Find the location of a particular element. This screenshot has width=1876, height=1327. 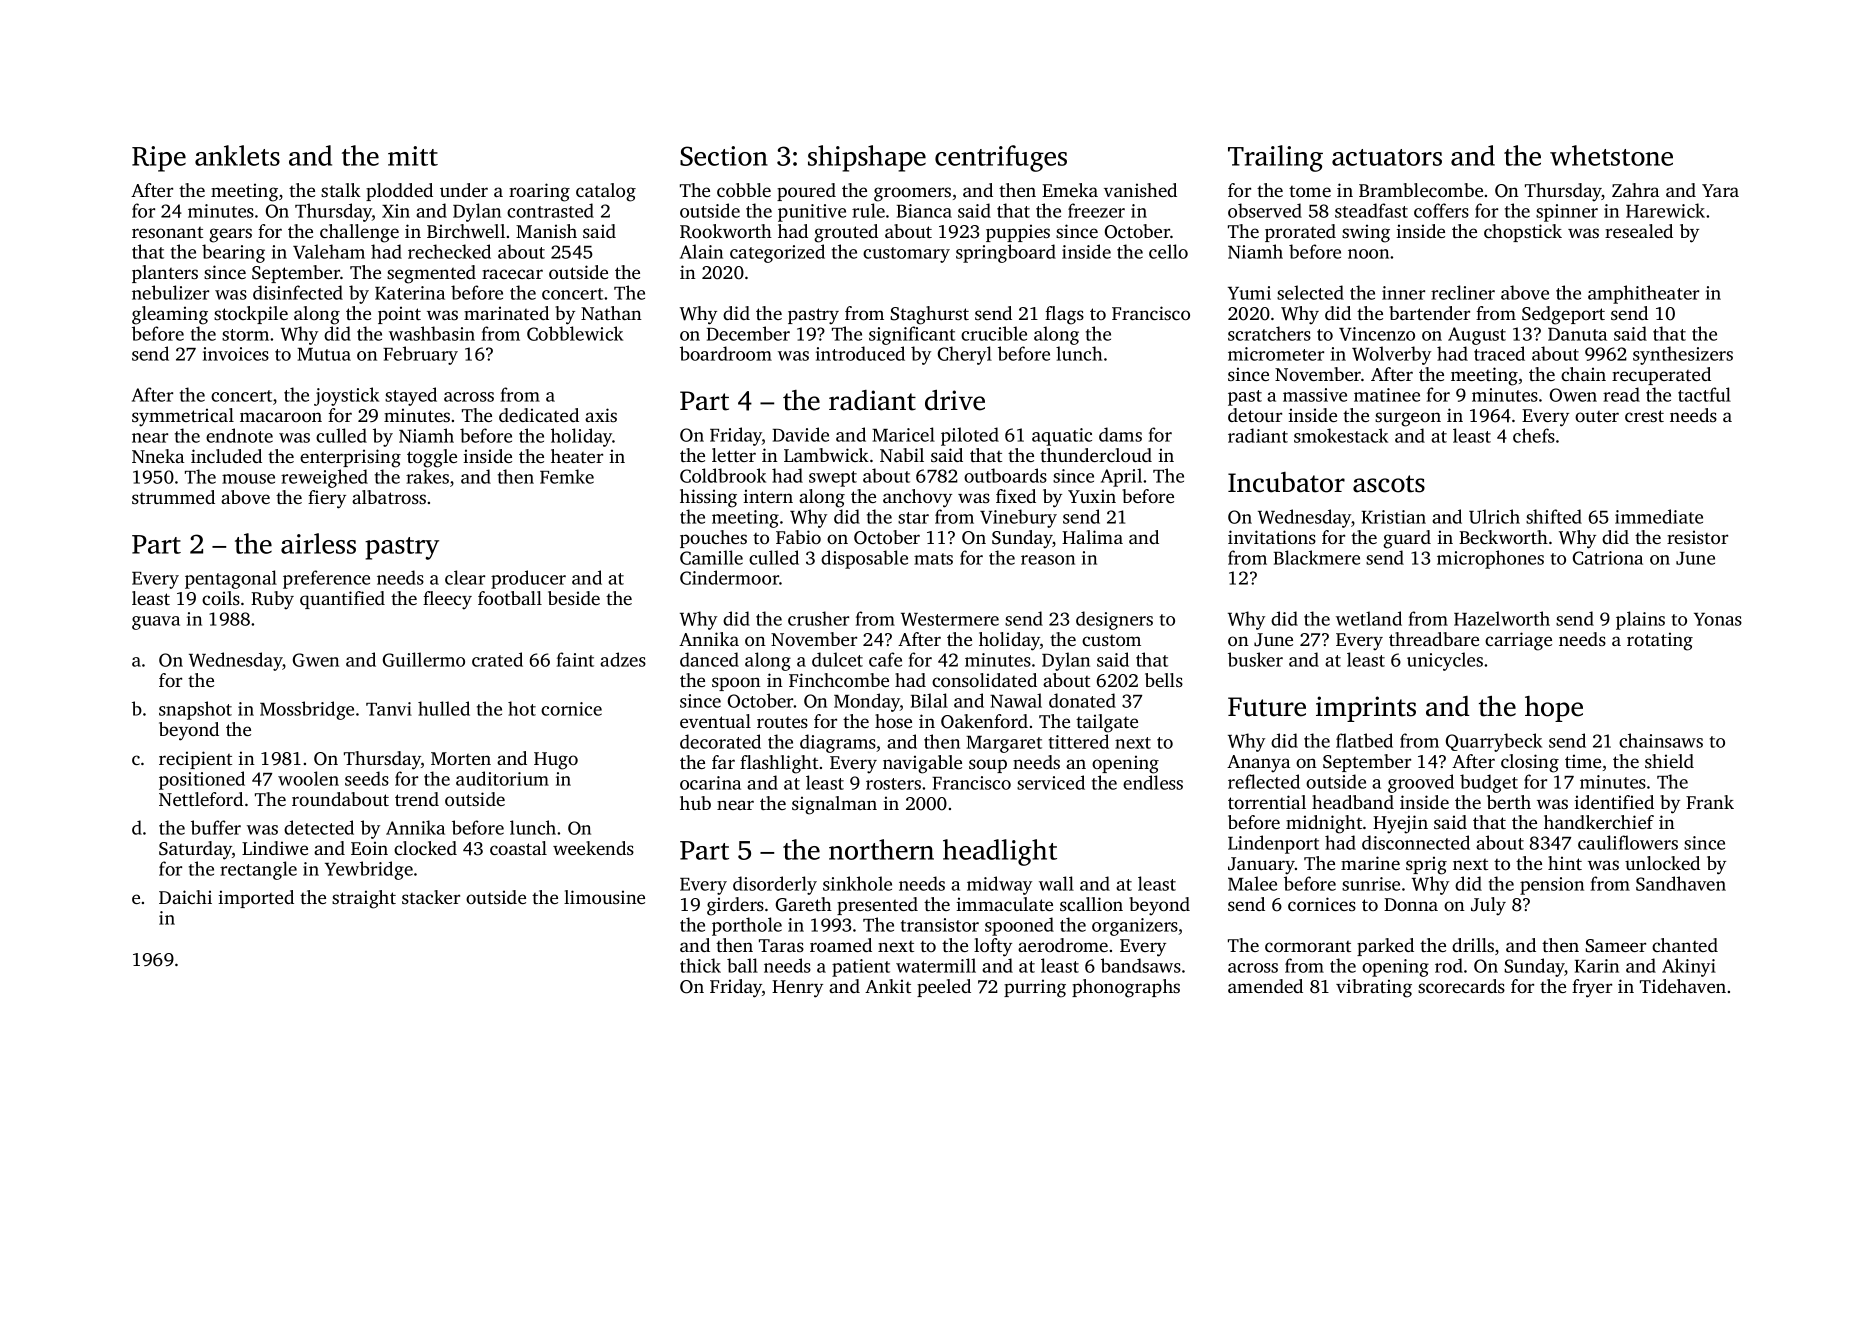

albatross is located at coordinates (389, 497).
